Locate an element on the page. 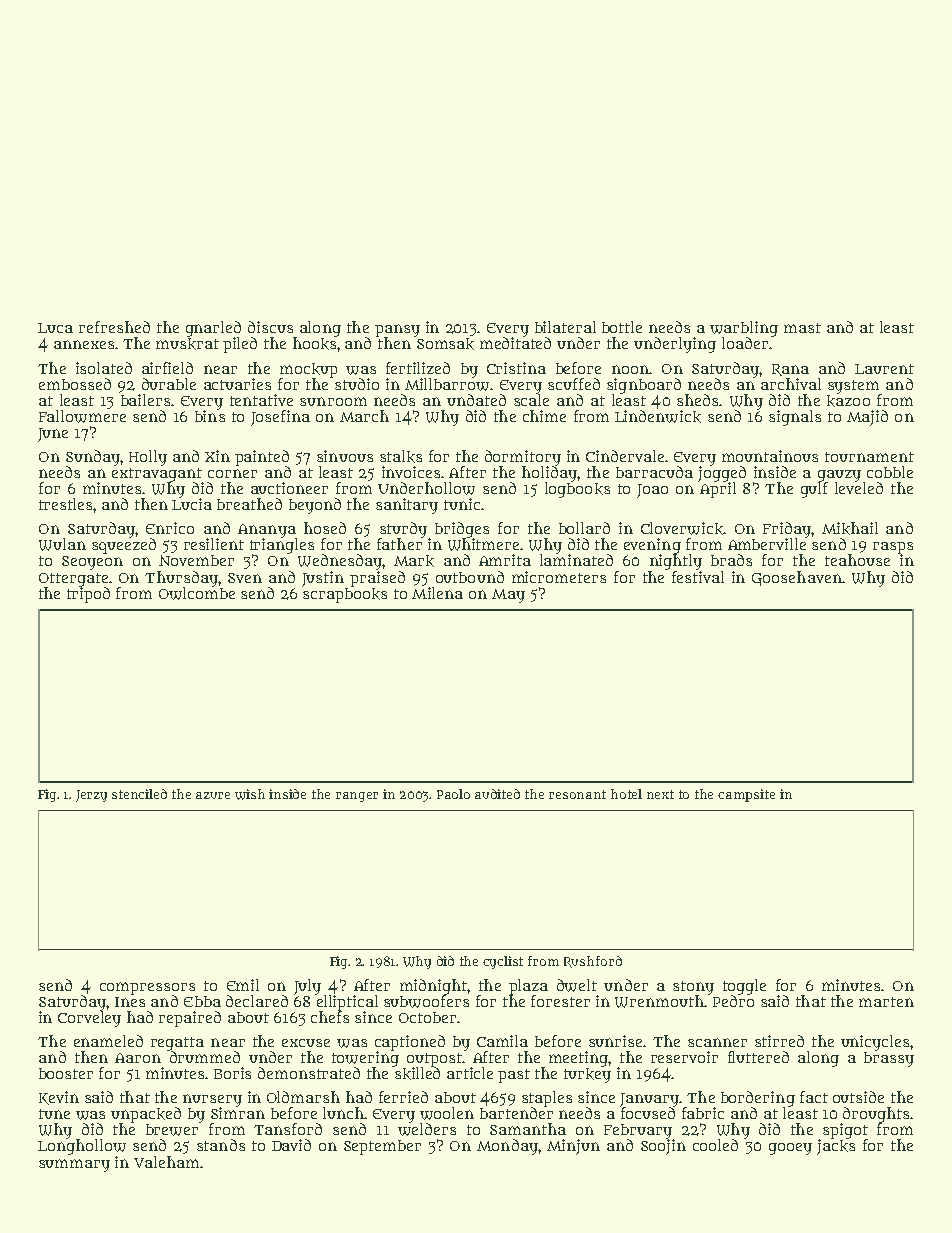 Image resolution: width=952 pixels, height=1233 pixels. pansy is located at coordinates (397, 330).
